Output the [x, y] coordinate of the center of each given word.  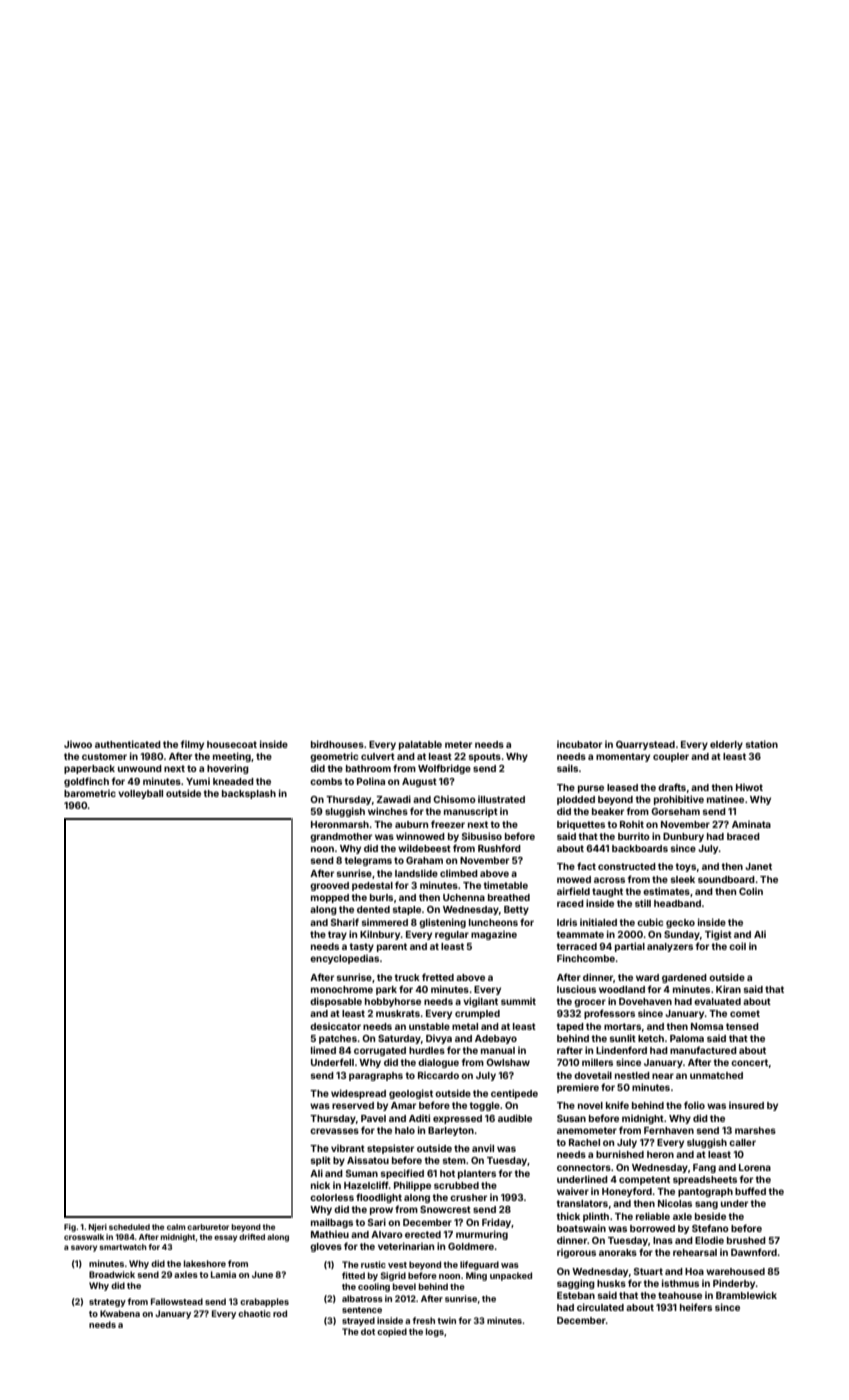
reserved [353, 1105]
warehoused [735, 1271]
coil [737, 946]
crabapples [264, 1302]
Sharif [345, 922]
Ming [476, 1276]
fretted [438, 977]
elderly [726, 745]
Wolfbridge [444, 769]
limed [323, 1050]
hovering [228, 769]
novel [590, 1105]
